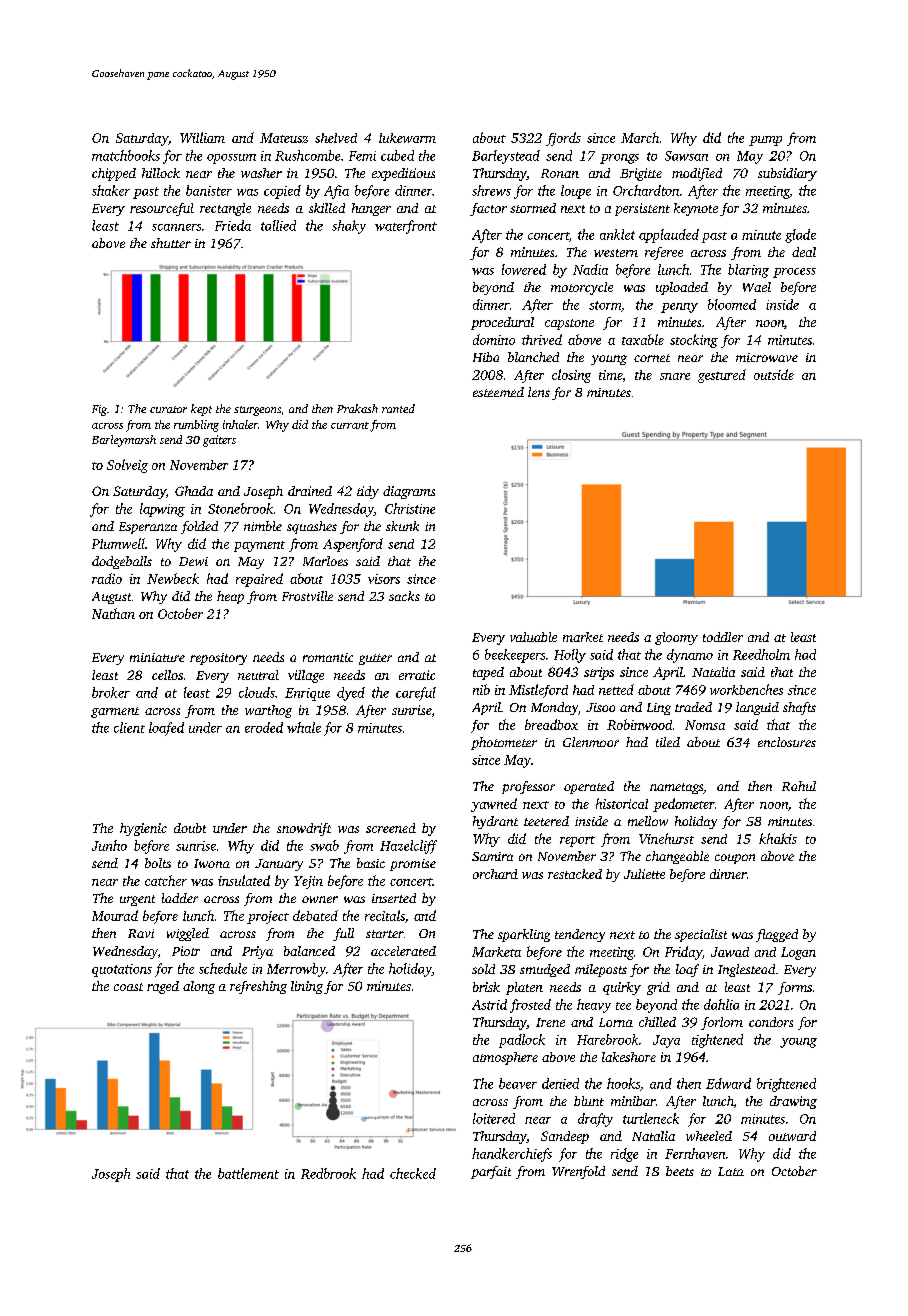 This screenshot has width=908, height=1316. Describe the element at coordinates (533, 637) in the screenshot. I see `valuable` at that location.
